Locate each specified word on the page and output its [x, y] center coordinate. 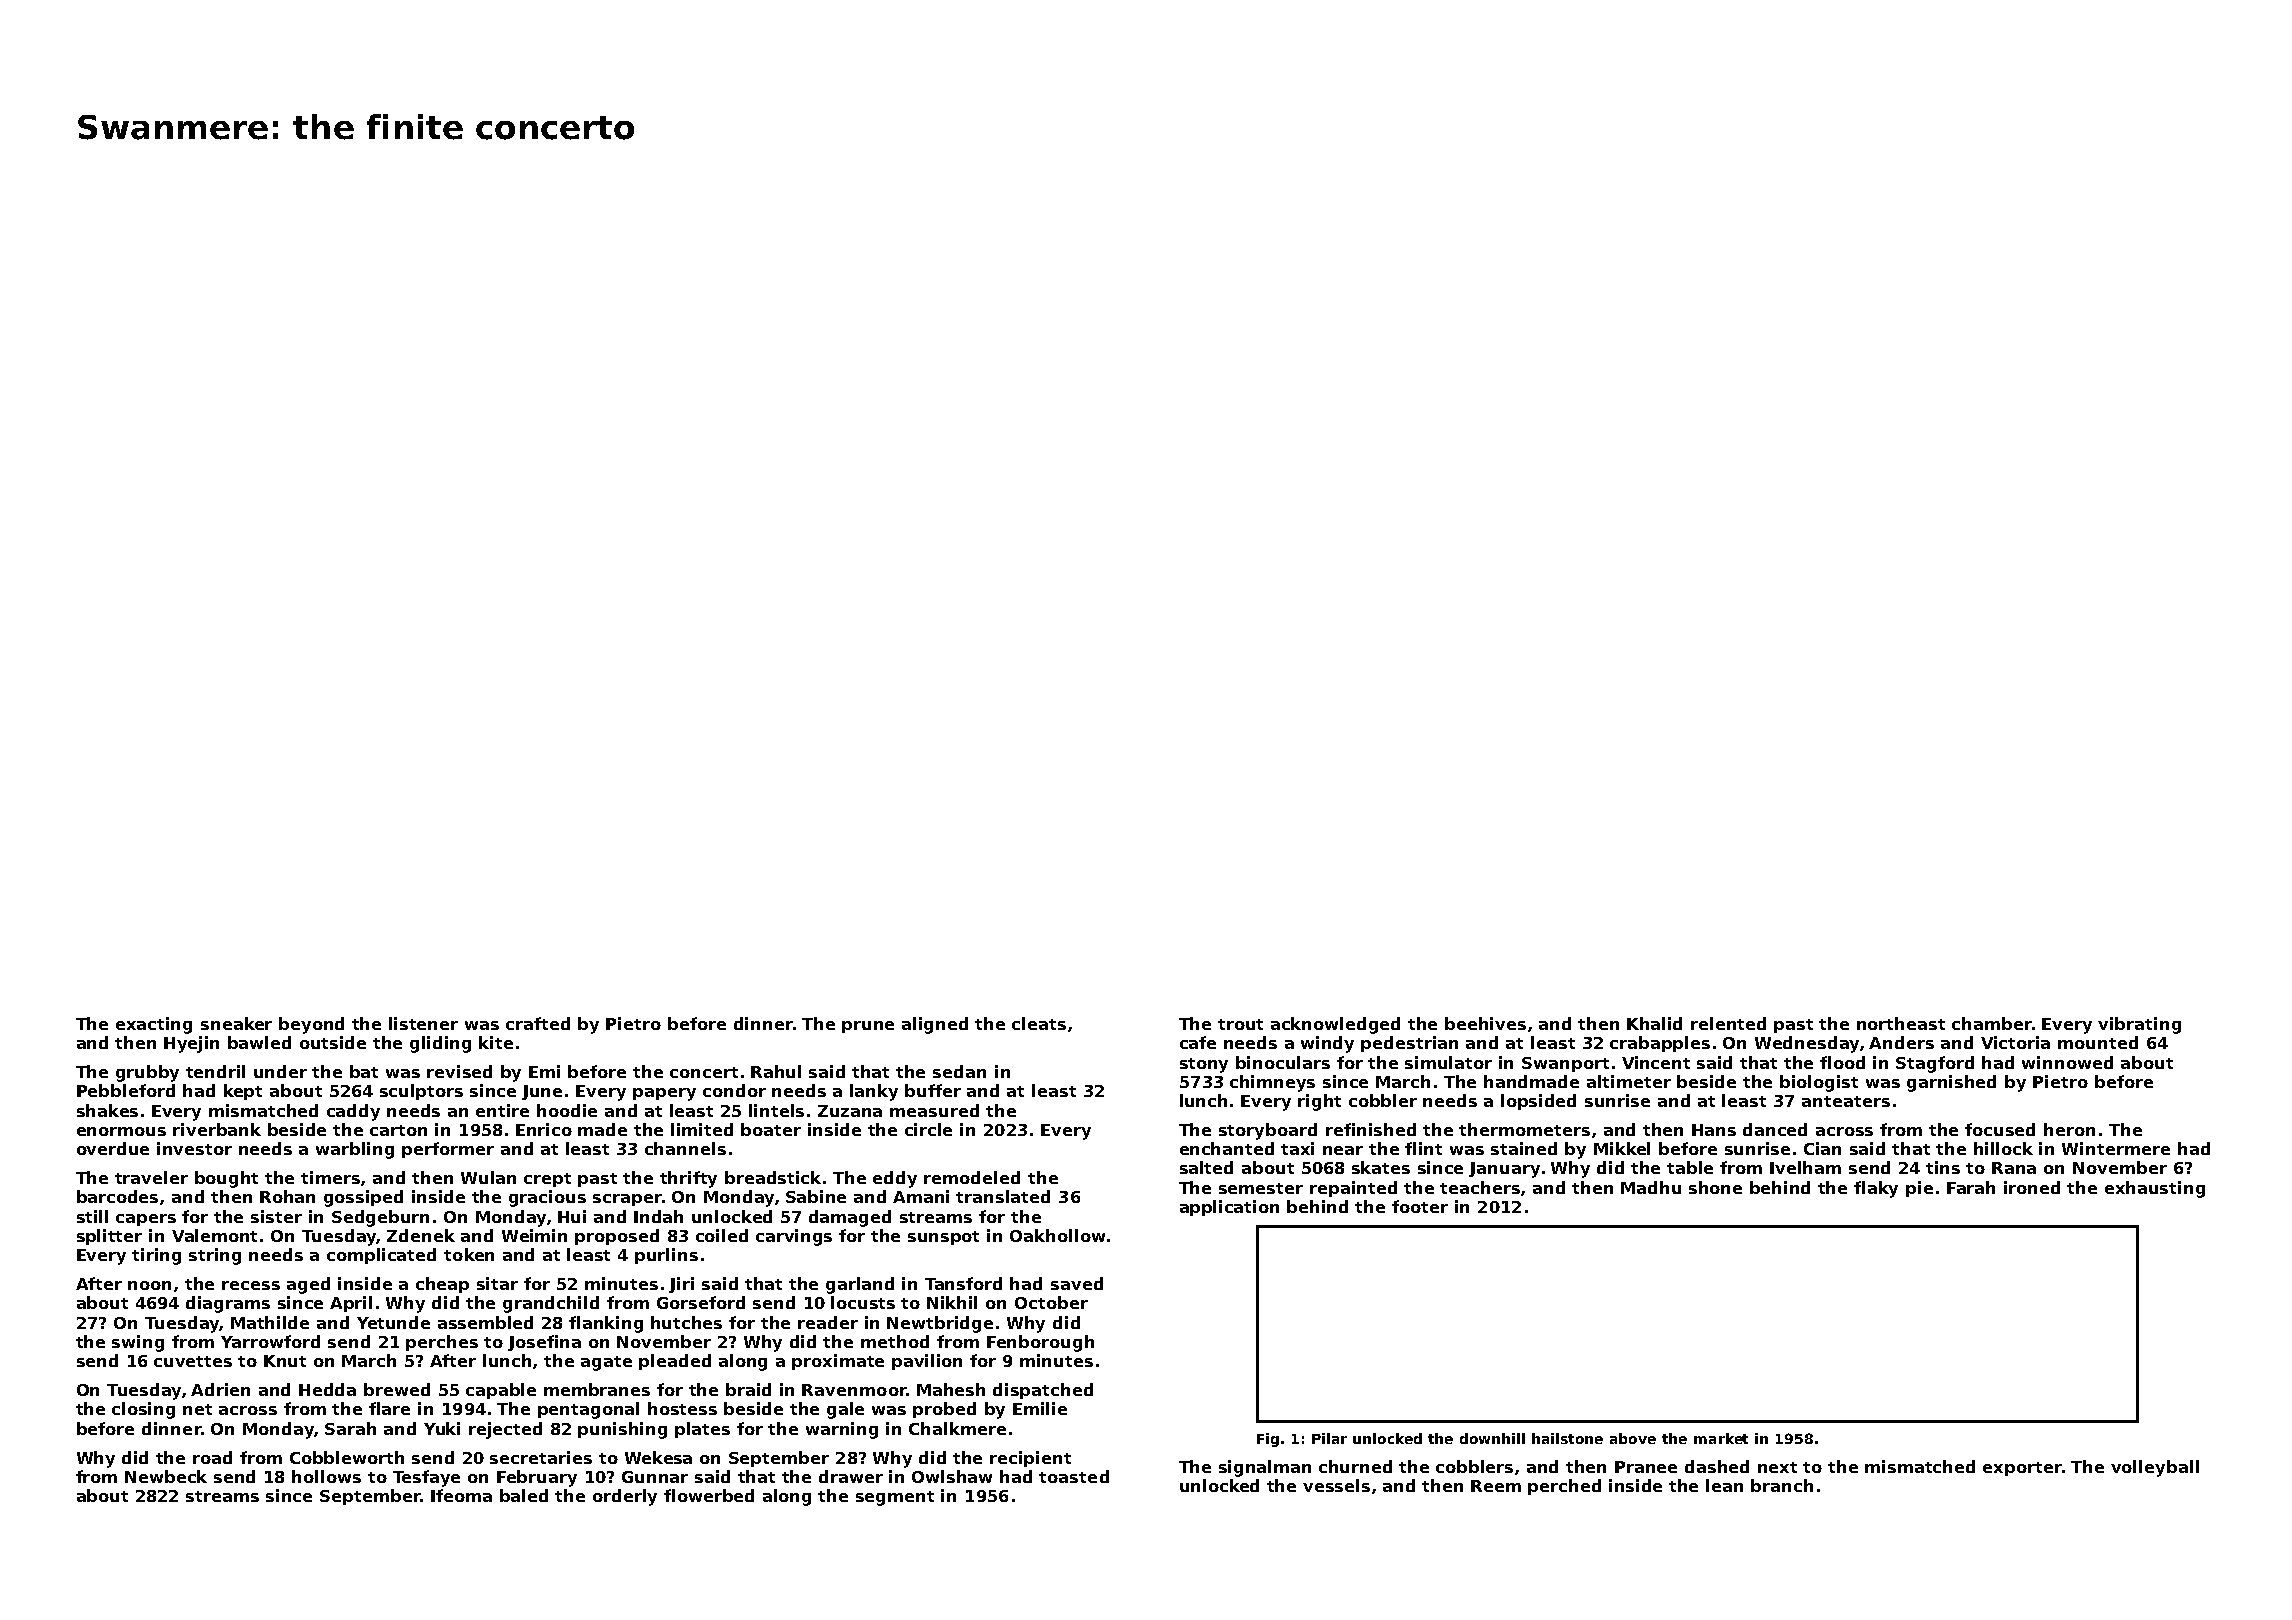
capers [146, 1220]
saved [1077, 1283]
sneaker [236, 1023]
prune [868, 1027]
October [1051, 1302]
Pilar [1329, 1438]
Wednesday [1807, 1044]
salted [1206, 1167]
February [537, 1478]
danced [1775, 1129]
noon [149, 1285]
